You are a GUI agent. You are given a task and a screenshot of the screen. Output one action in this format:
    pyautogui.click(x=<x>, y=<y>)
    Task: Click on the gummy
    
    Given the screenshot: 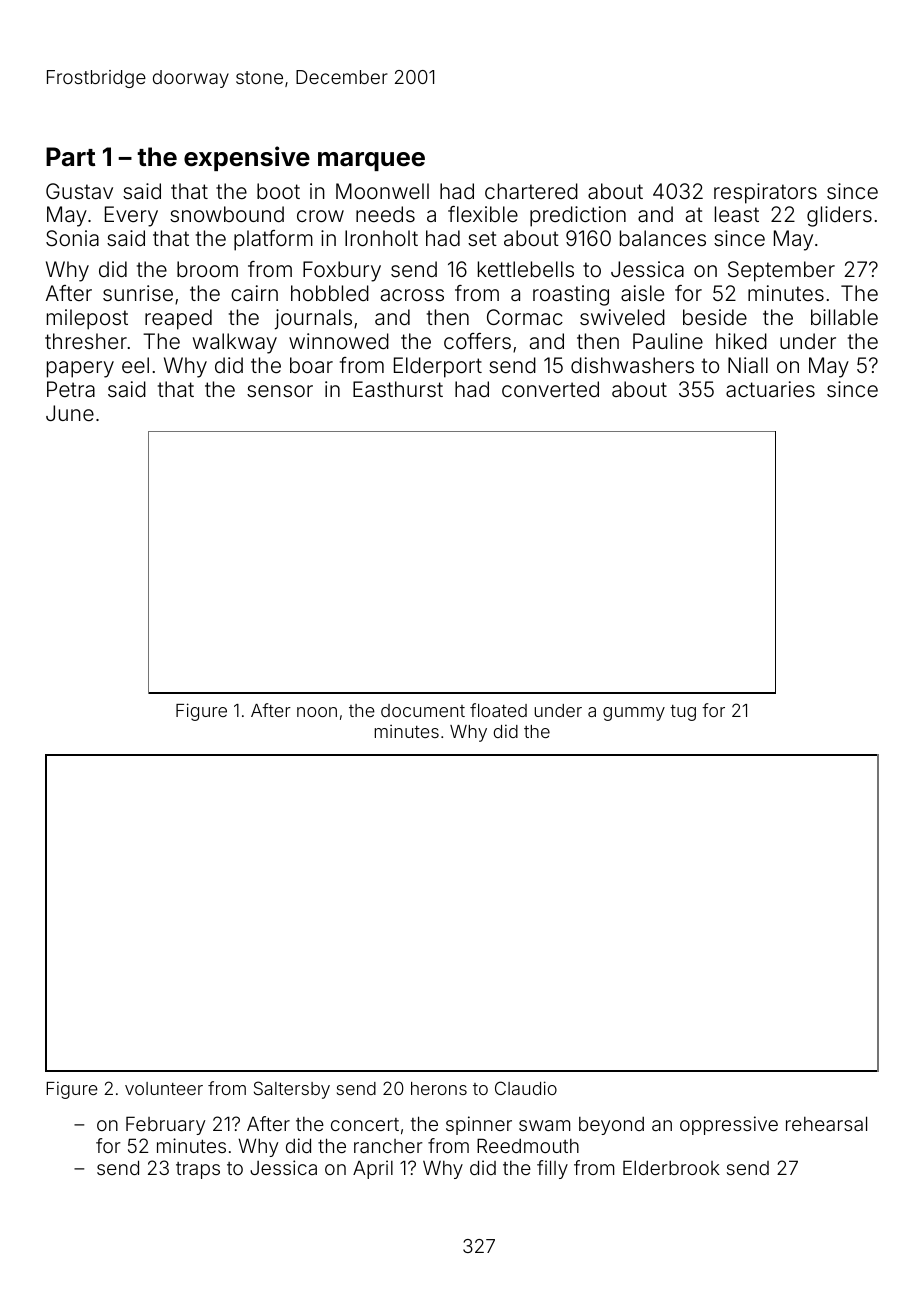 What is the action you would take?
    pyautogui.click(x=634, y=714)
